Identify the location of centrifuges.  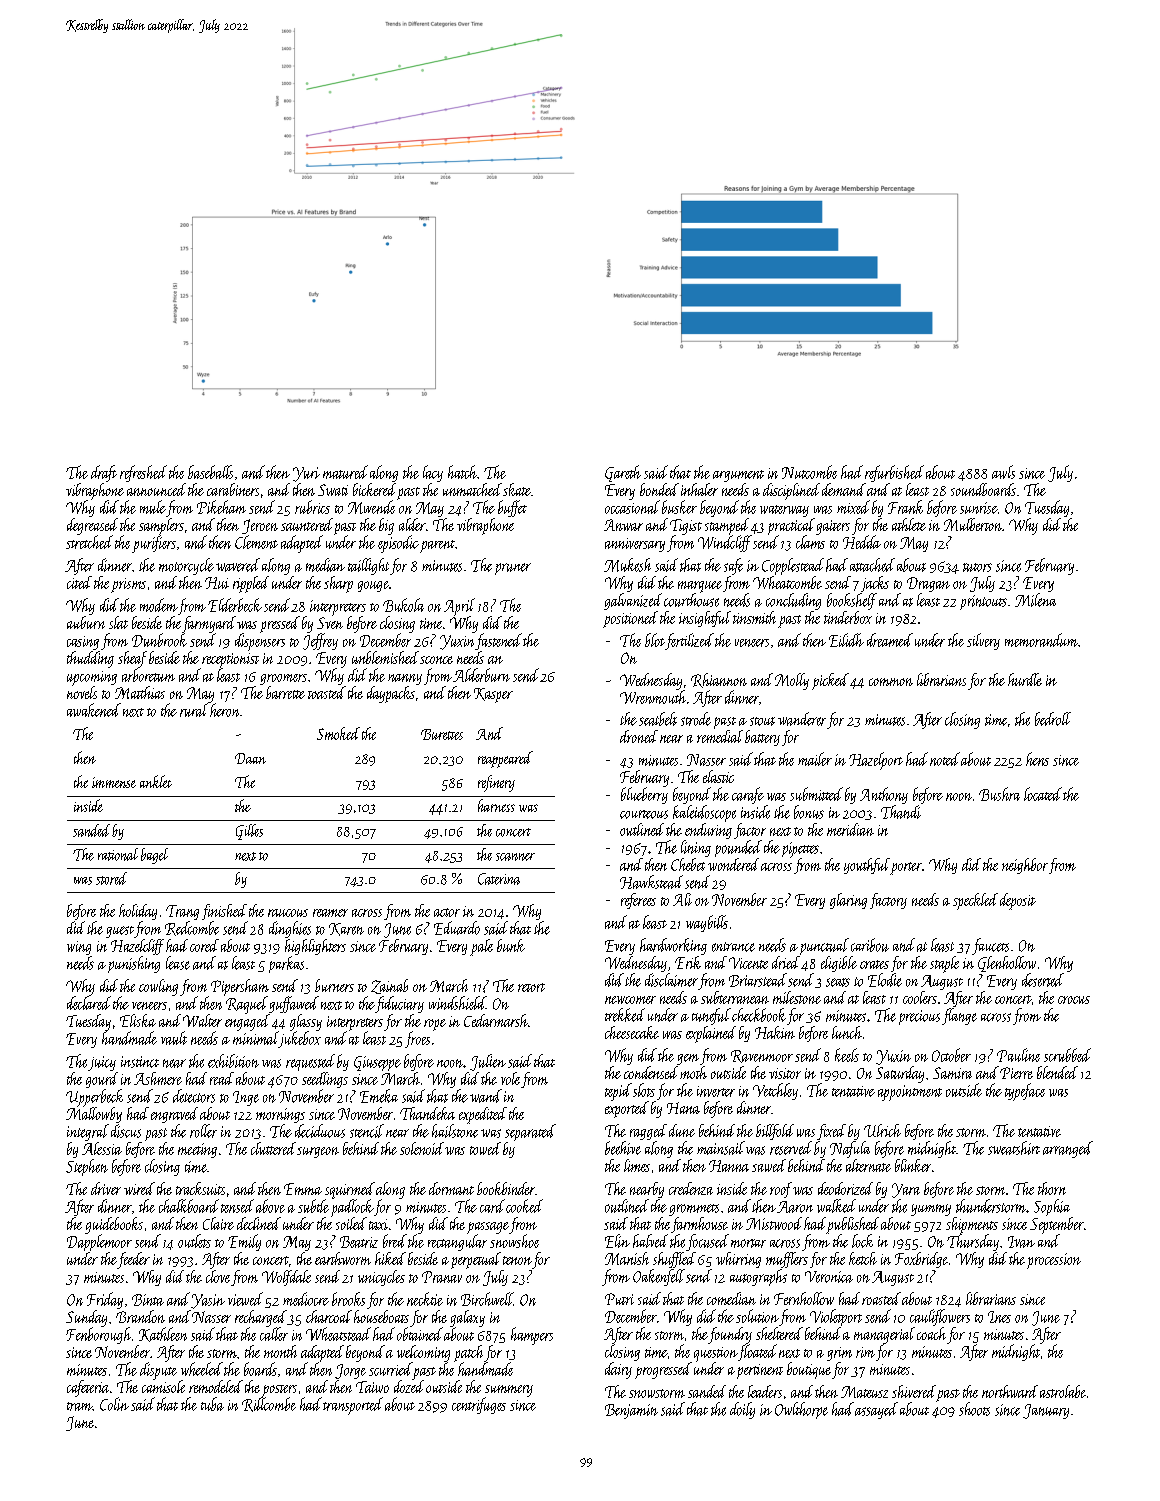
(479, 1405).
